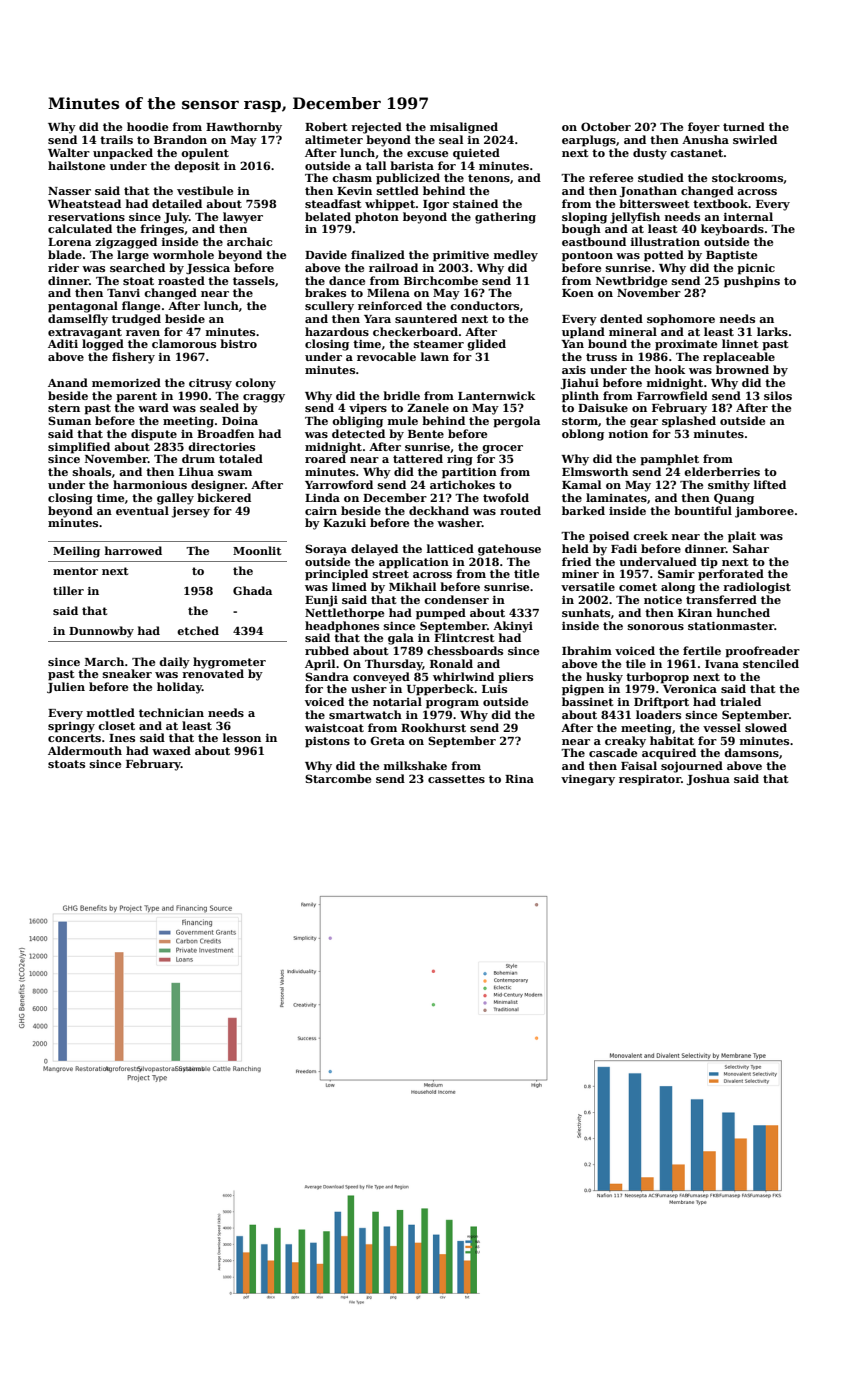 The height and width of the screenshot is (1400, 849). I want to click on trails, so click(116, 139).
